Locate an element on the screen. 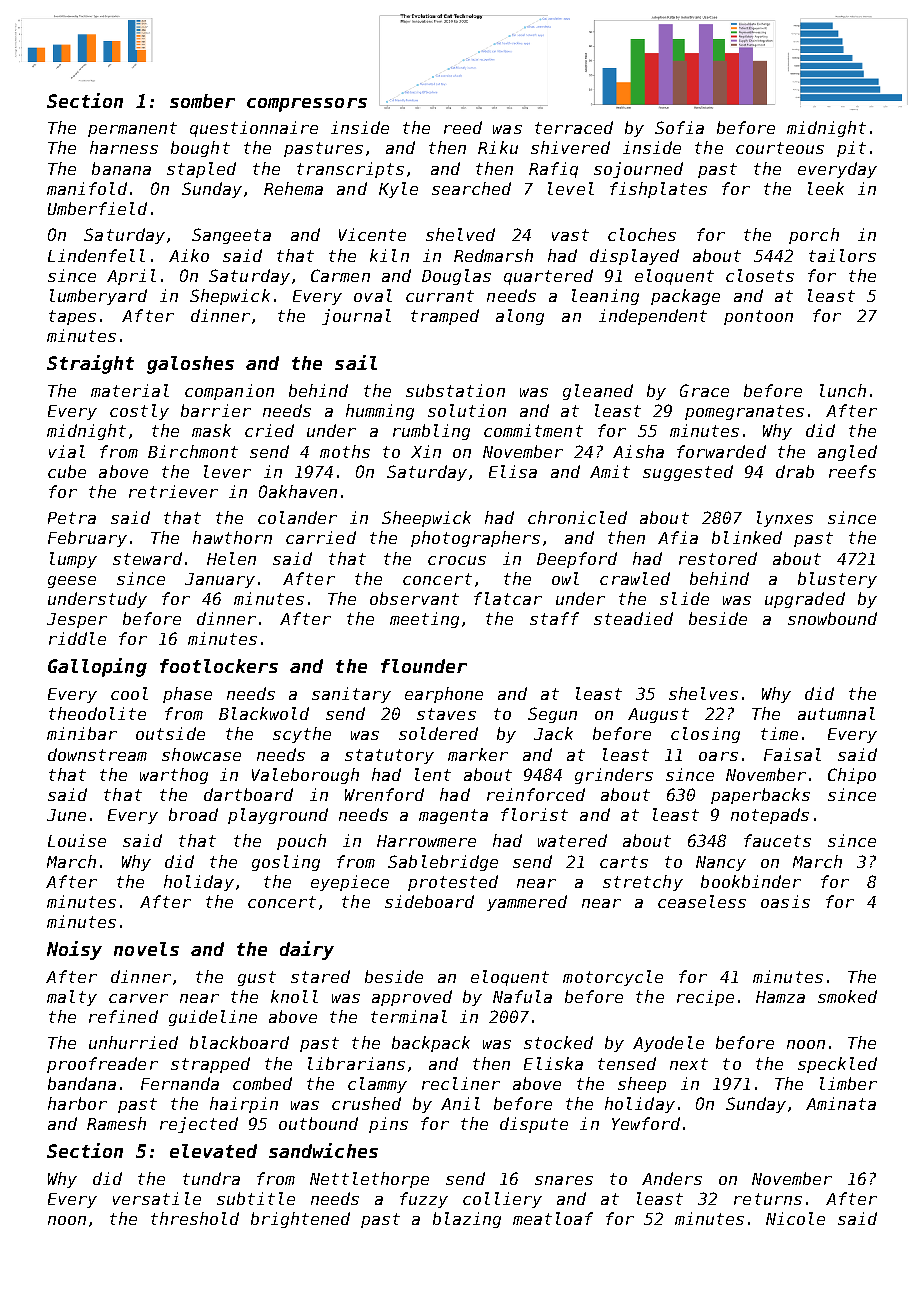  gleaned is located at coordinates (598, 392).
